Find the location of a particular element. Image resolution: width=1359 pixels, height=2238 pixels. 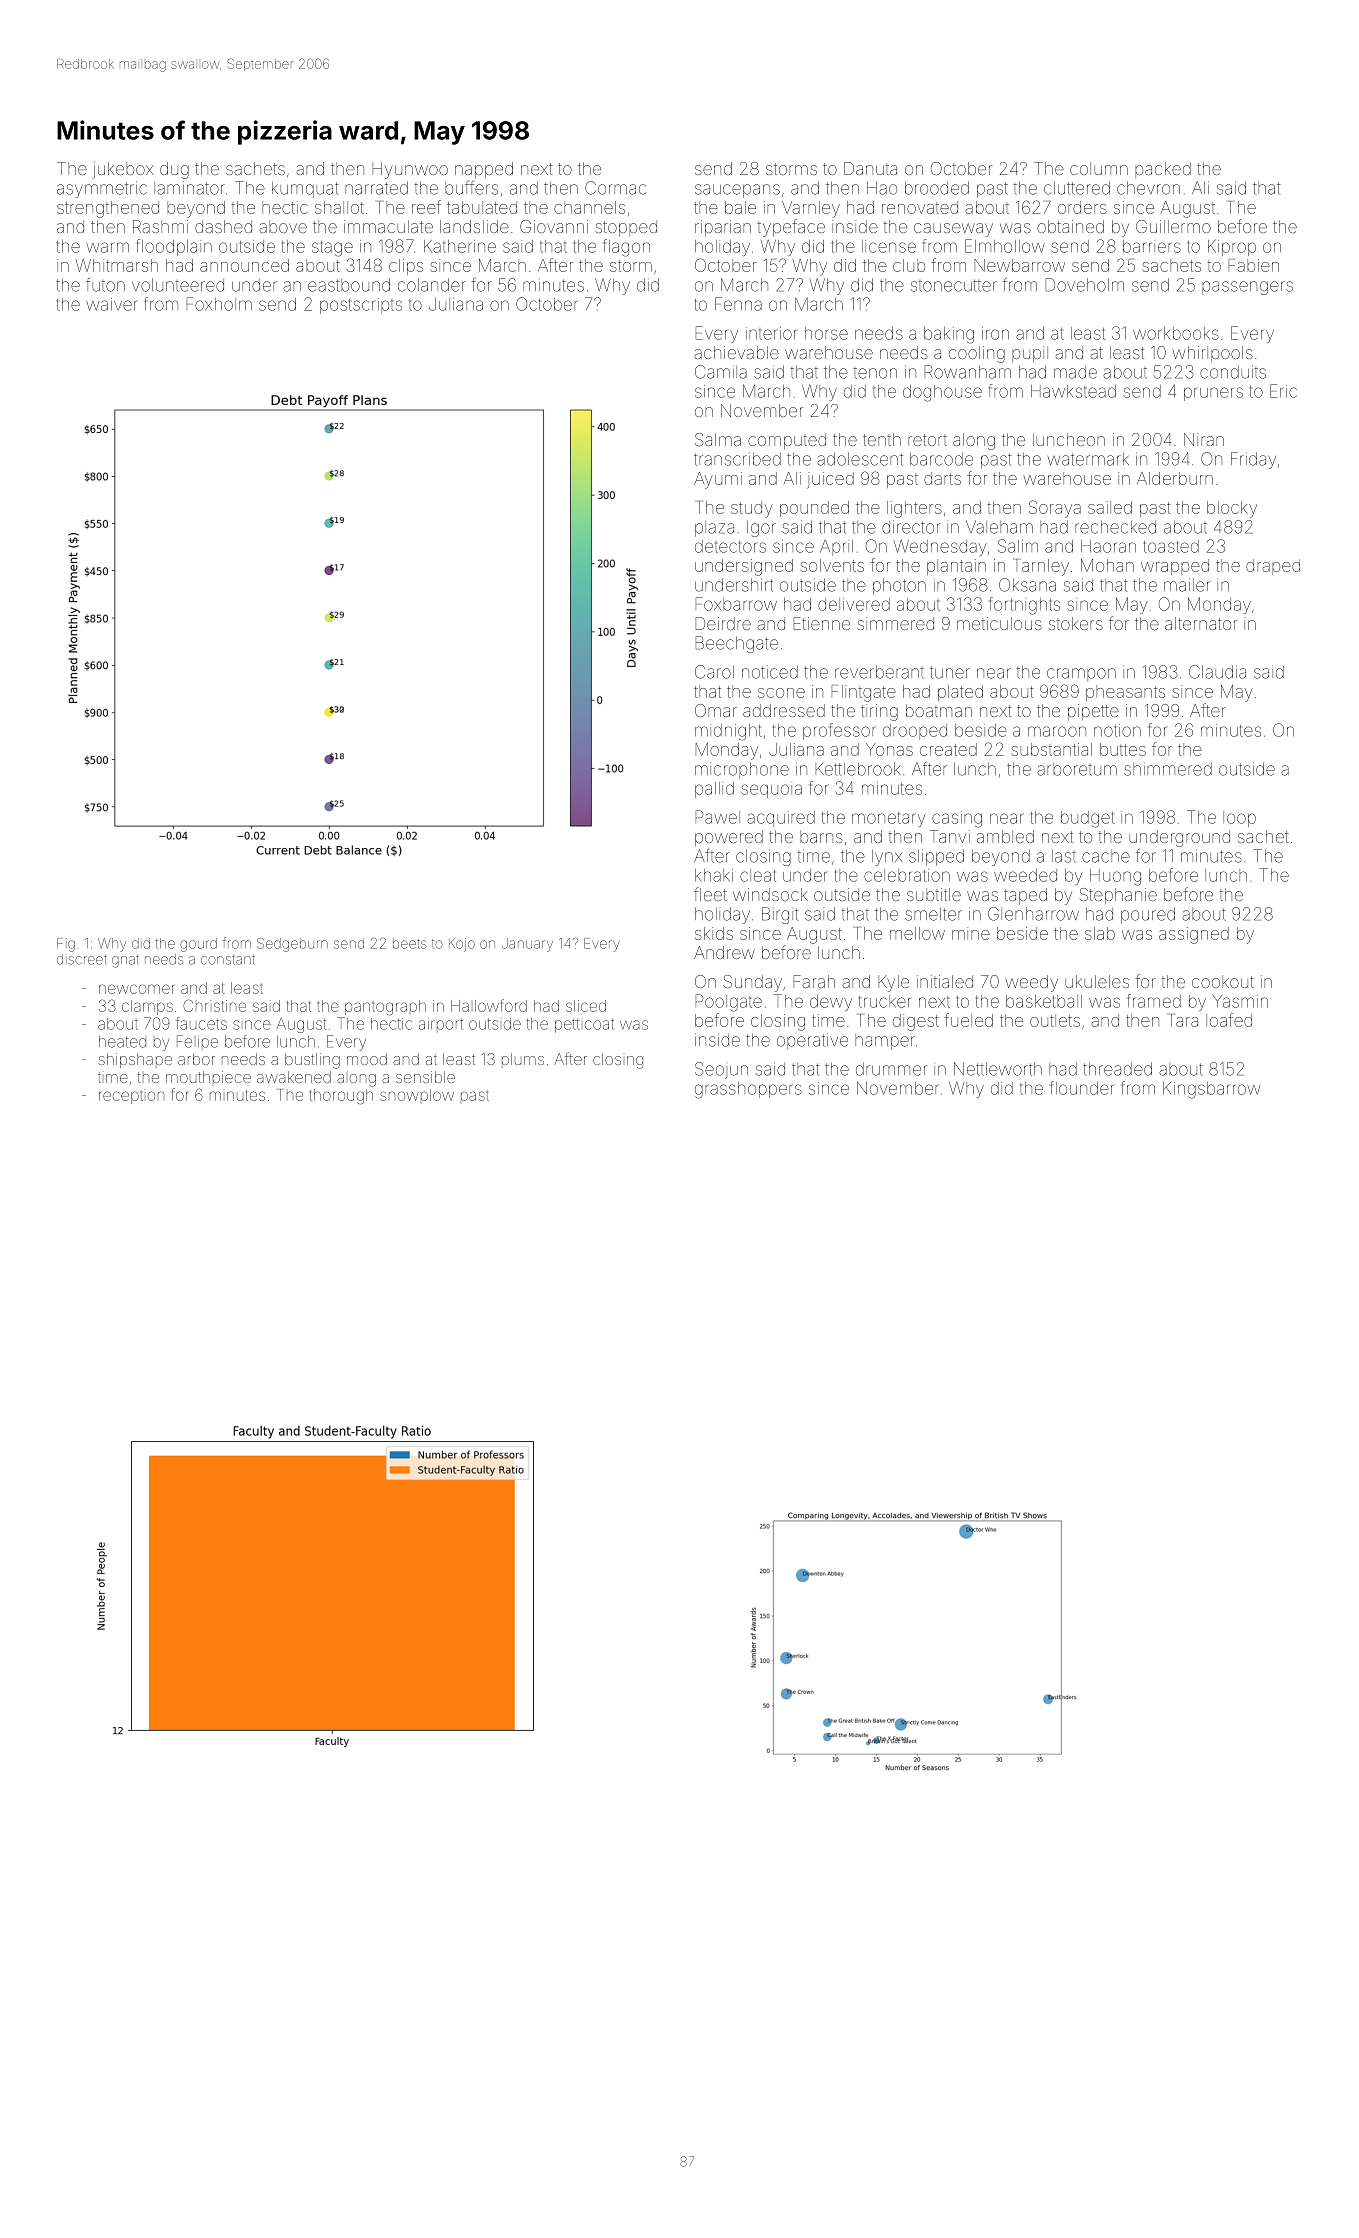

thorough is located at coordinates (341, 1097).
